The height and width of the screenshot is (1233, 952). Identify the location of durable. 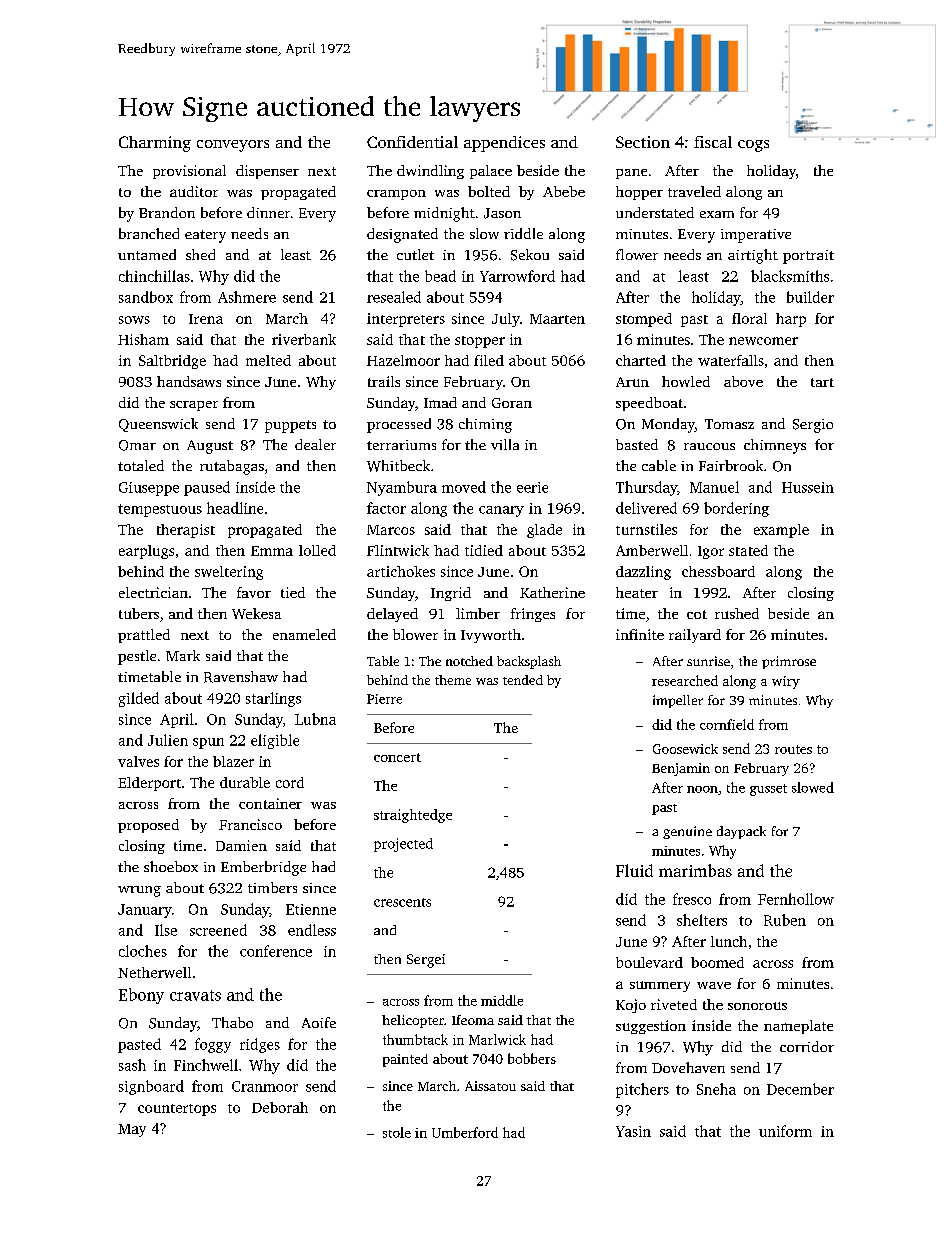
(245, 782).
